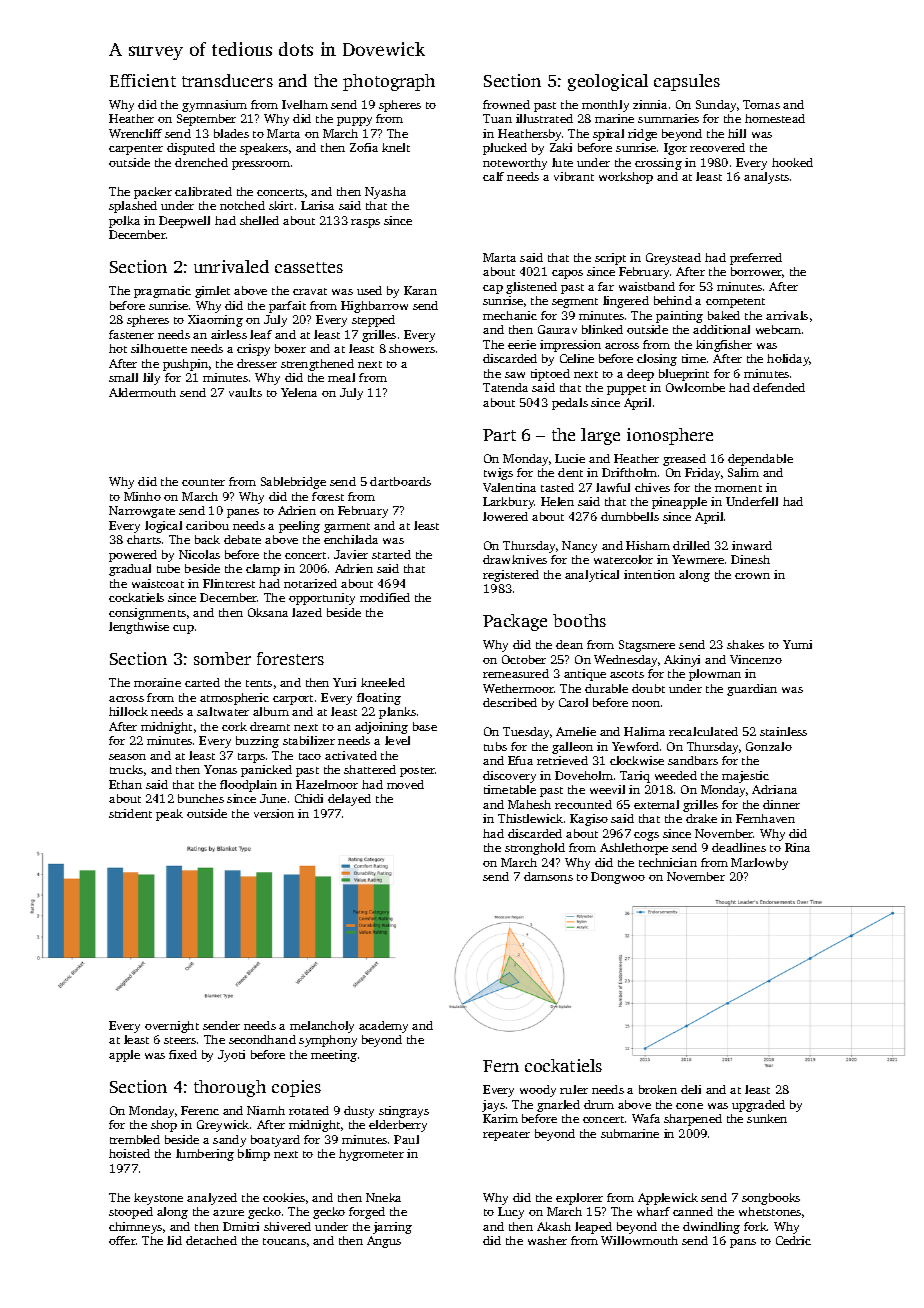 Image resolution: width=924 pixels, height=1308 pixels. Describe the element at coordinates (653, 1211) in the screenshot. I see `wharf` at that location.
